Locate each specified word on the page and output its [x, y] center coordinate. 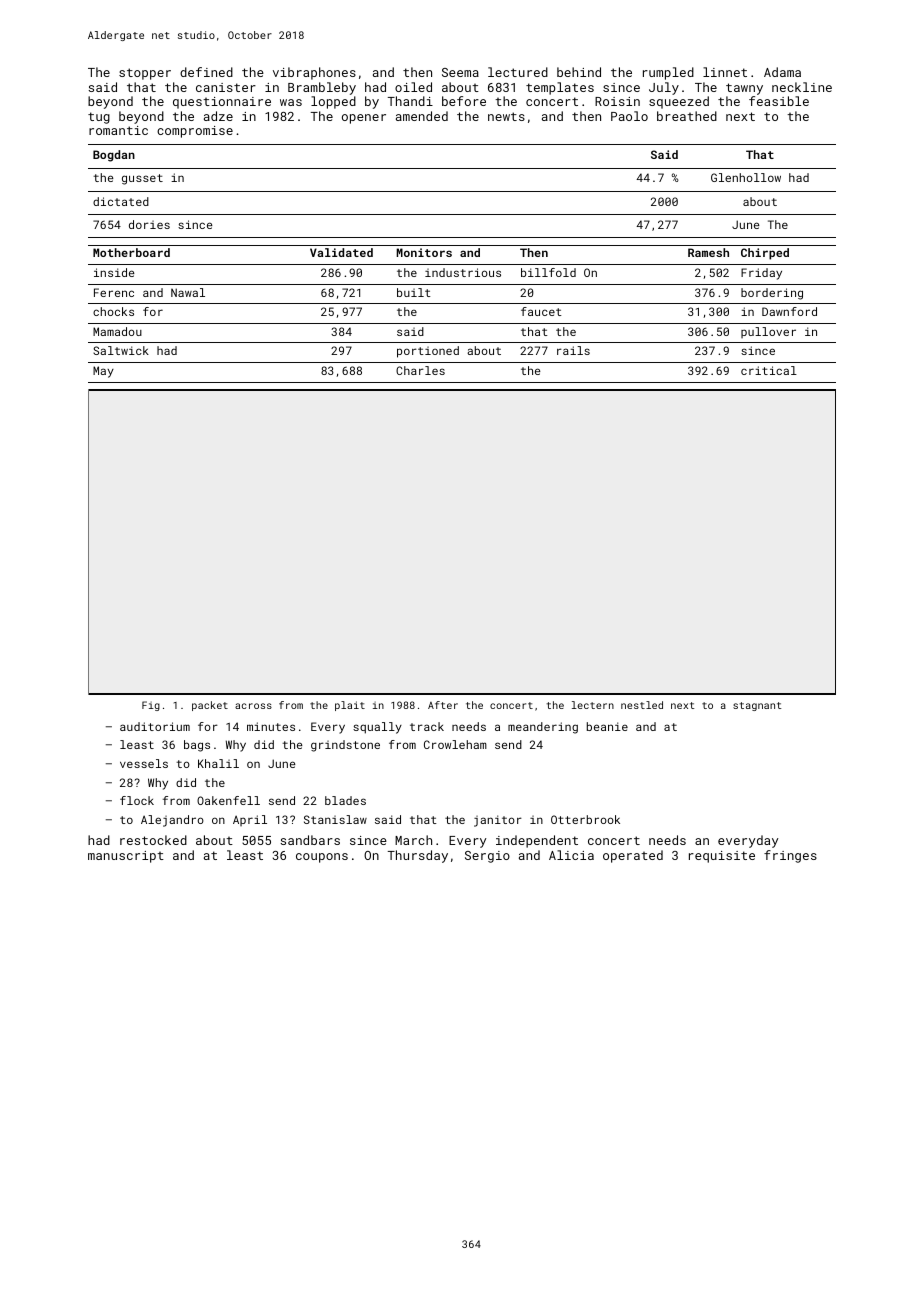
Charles [420, 370]
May [103, 372]
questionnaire [222, 103]
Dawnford [789, 311]
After [443, 705]
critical [769, 370]
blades [345, 800]
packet [210, 706]
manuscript [126, 857]
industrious [463, 272]
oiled [413, 87]
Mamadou [117, 331]
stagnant [757, 706]
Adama [782, 72]
